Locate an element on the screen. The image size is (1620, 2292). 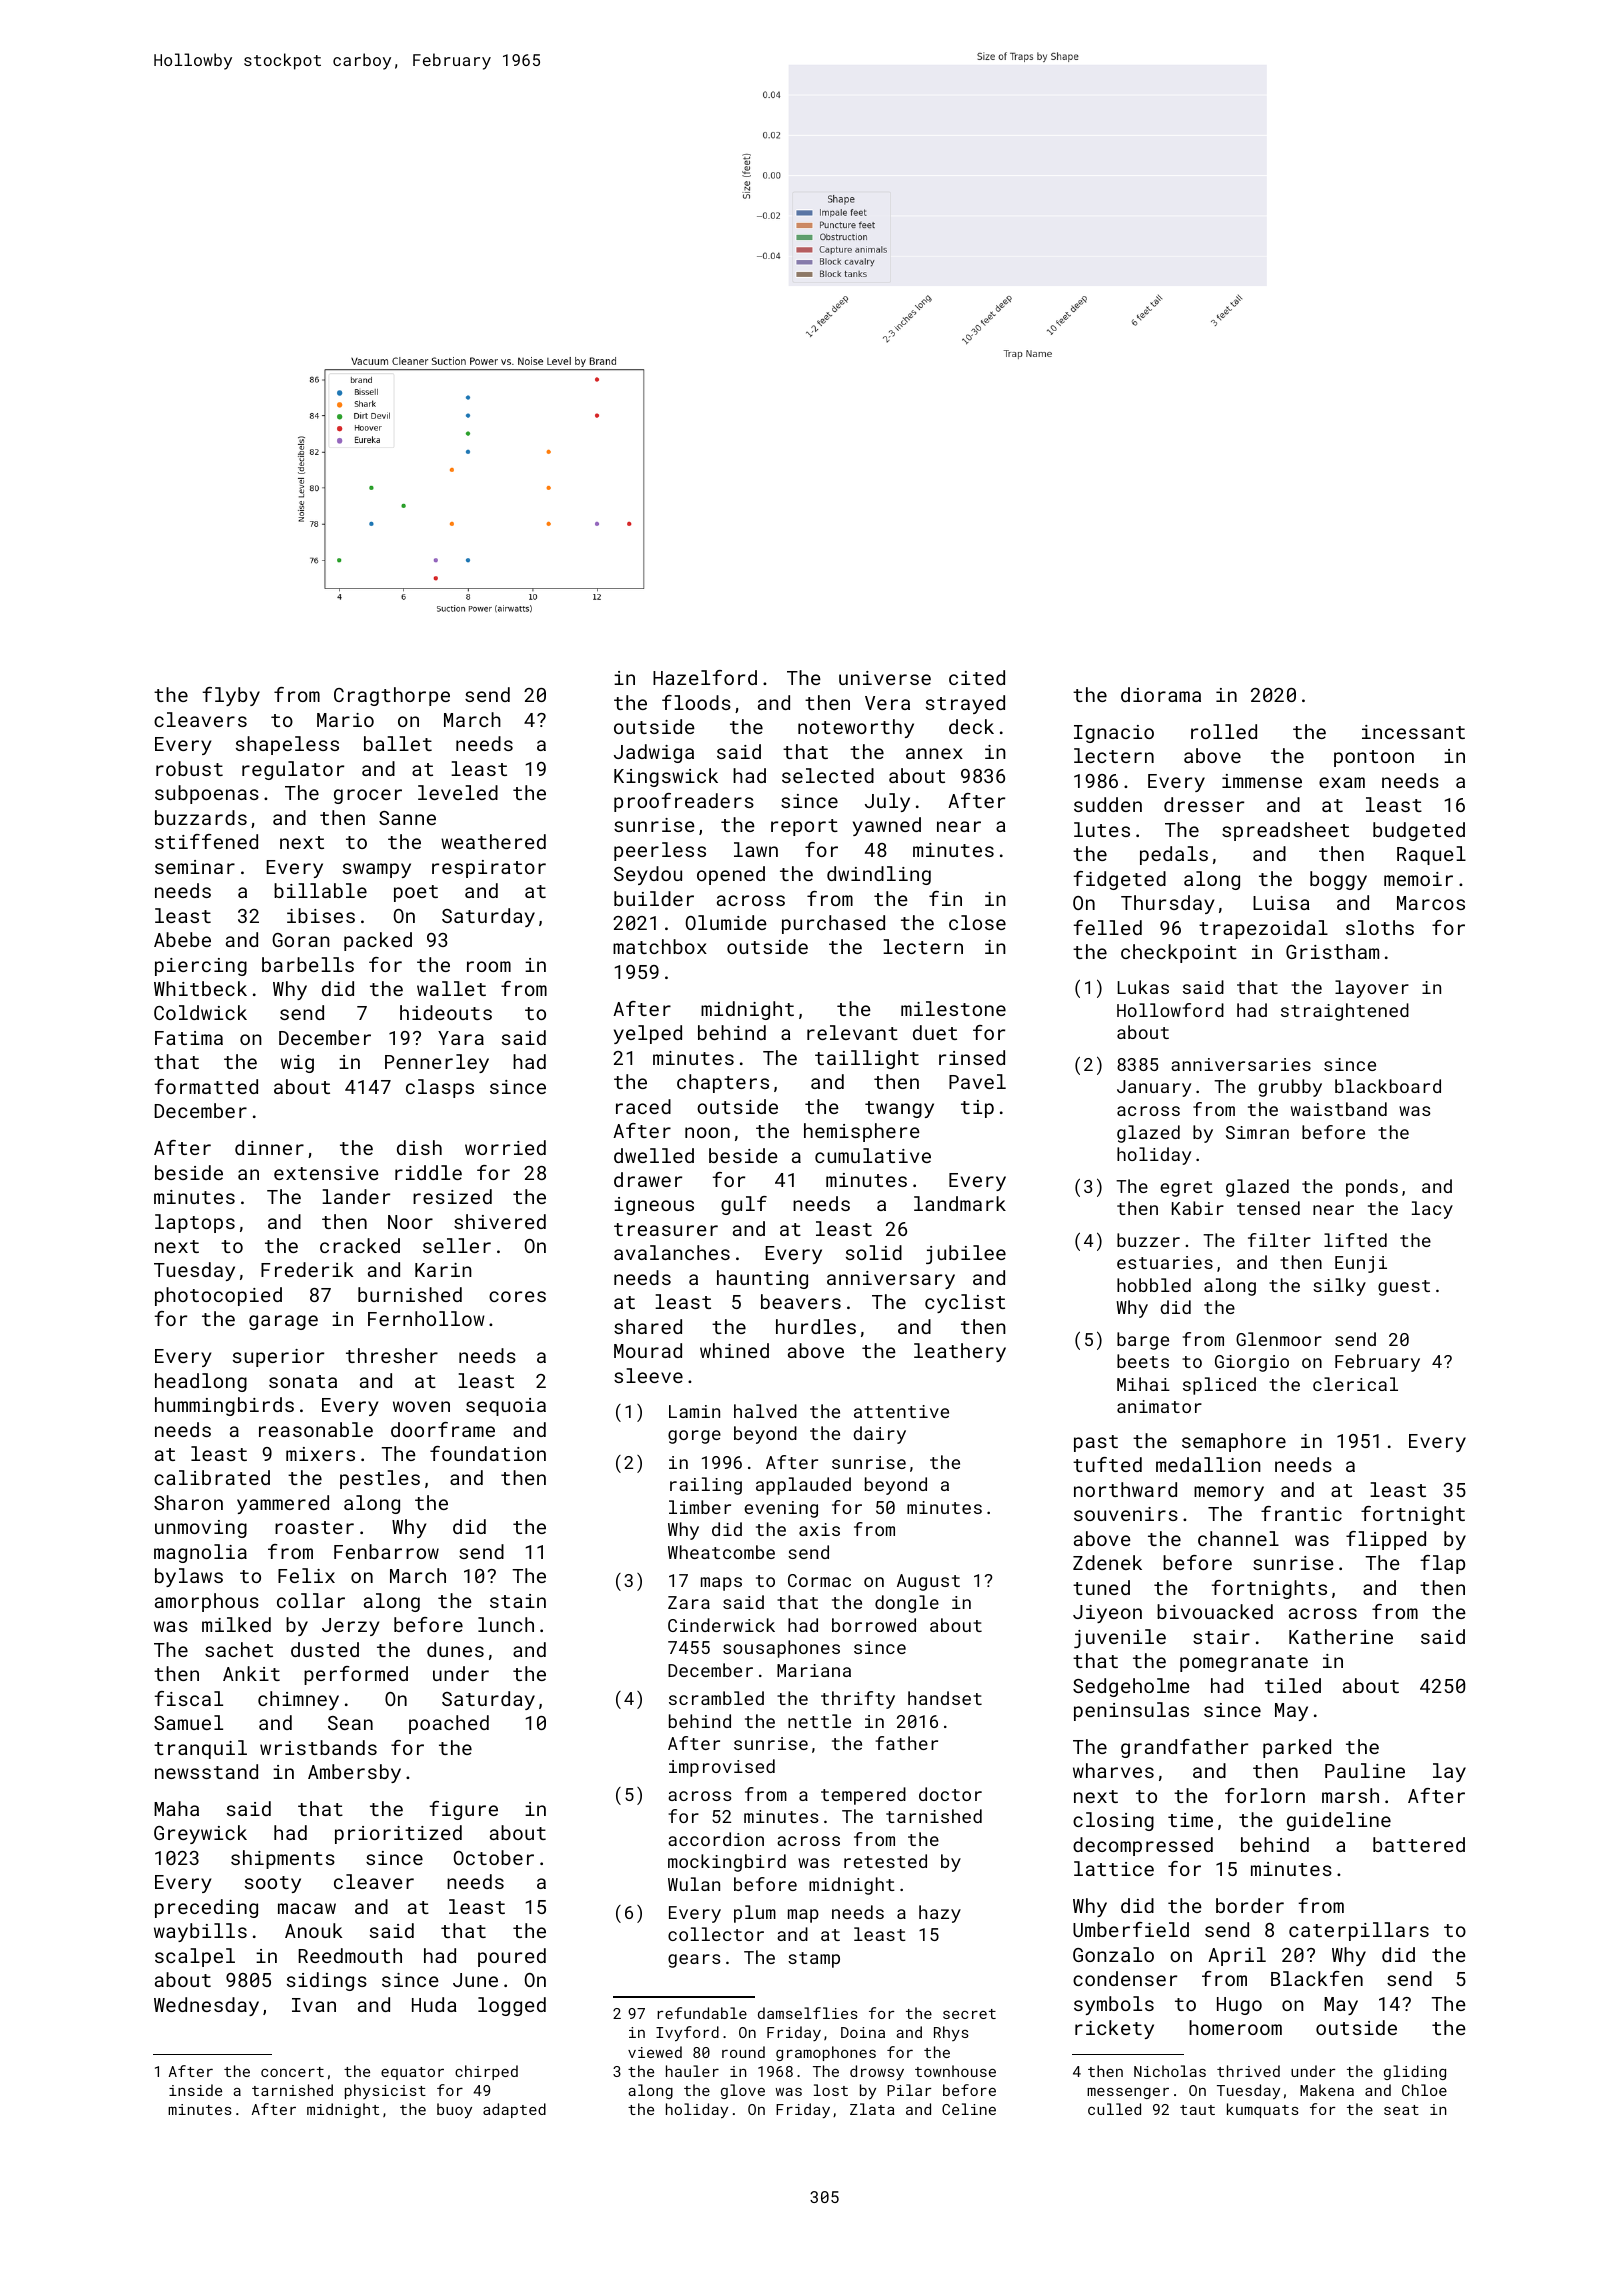
handset is located at coordinates (945, 1698).
